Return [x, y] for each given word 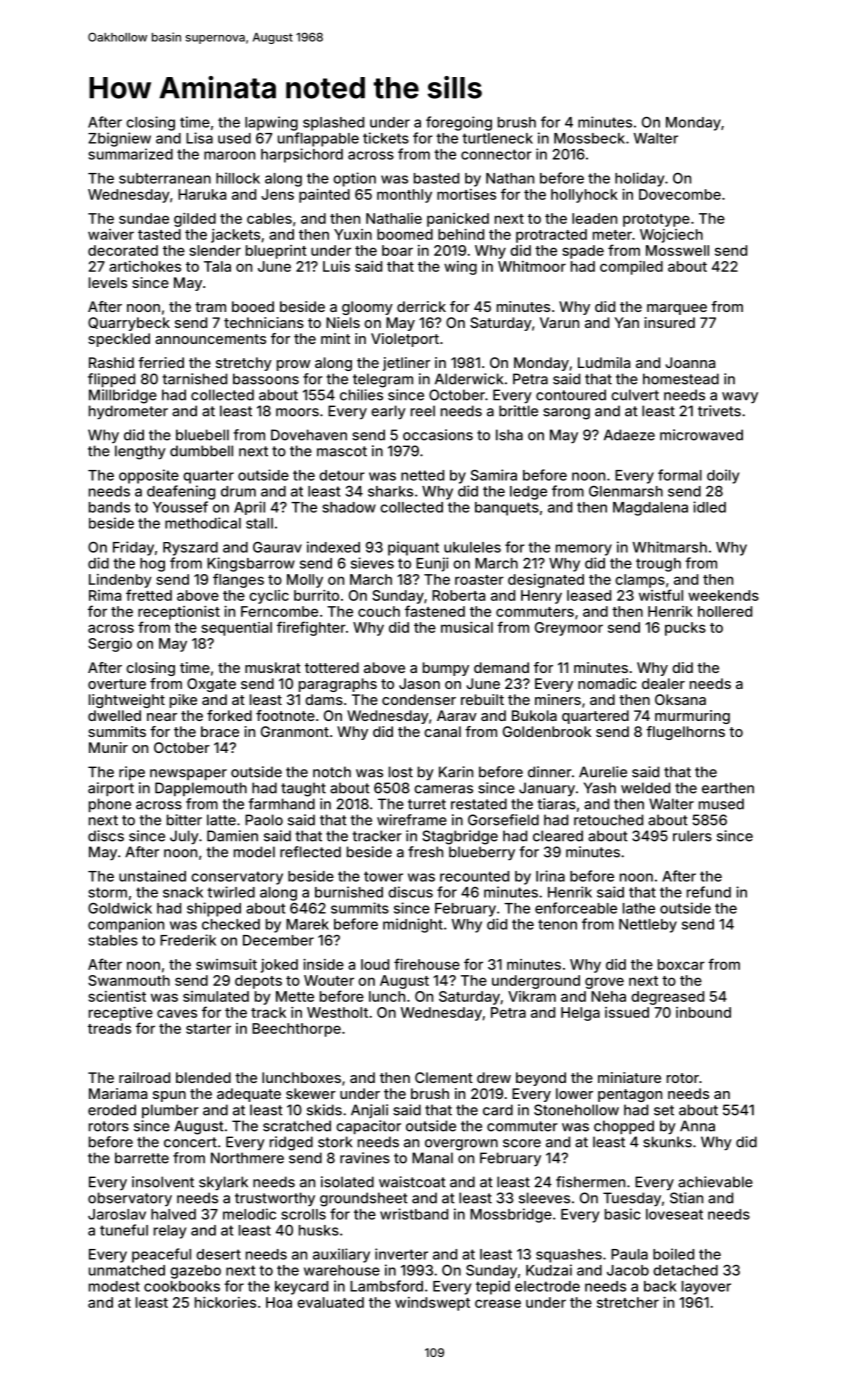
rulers [692, 836]
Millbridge [123, 396]
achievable [715, 1182]
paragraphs [338, 685]
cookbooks [182, 1286]
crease [498, 1303]
